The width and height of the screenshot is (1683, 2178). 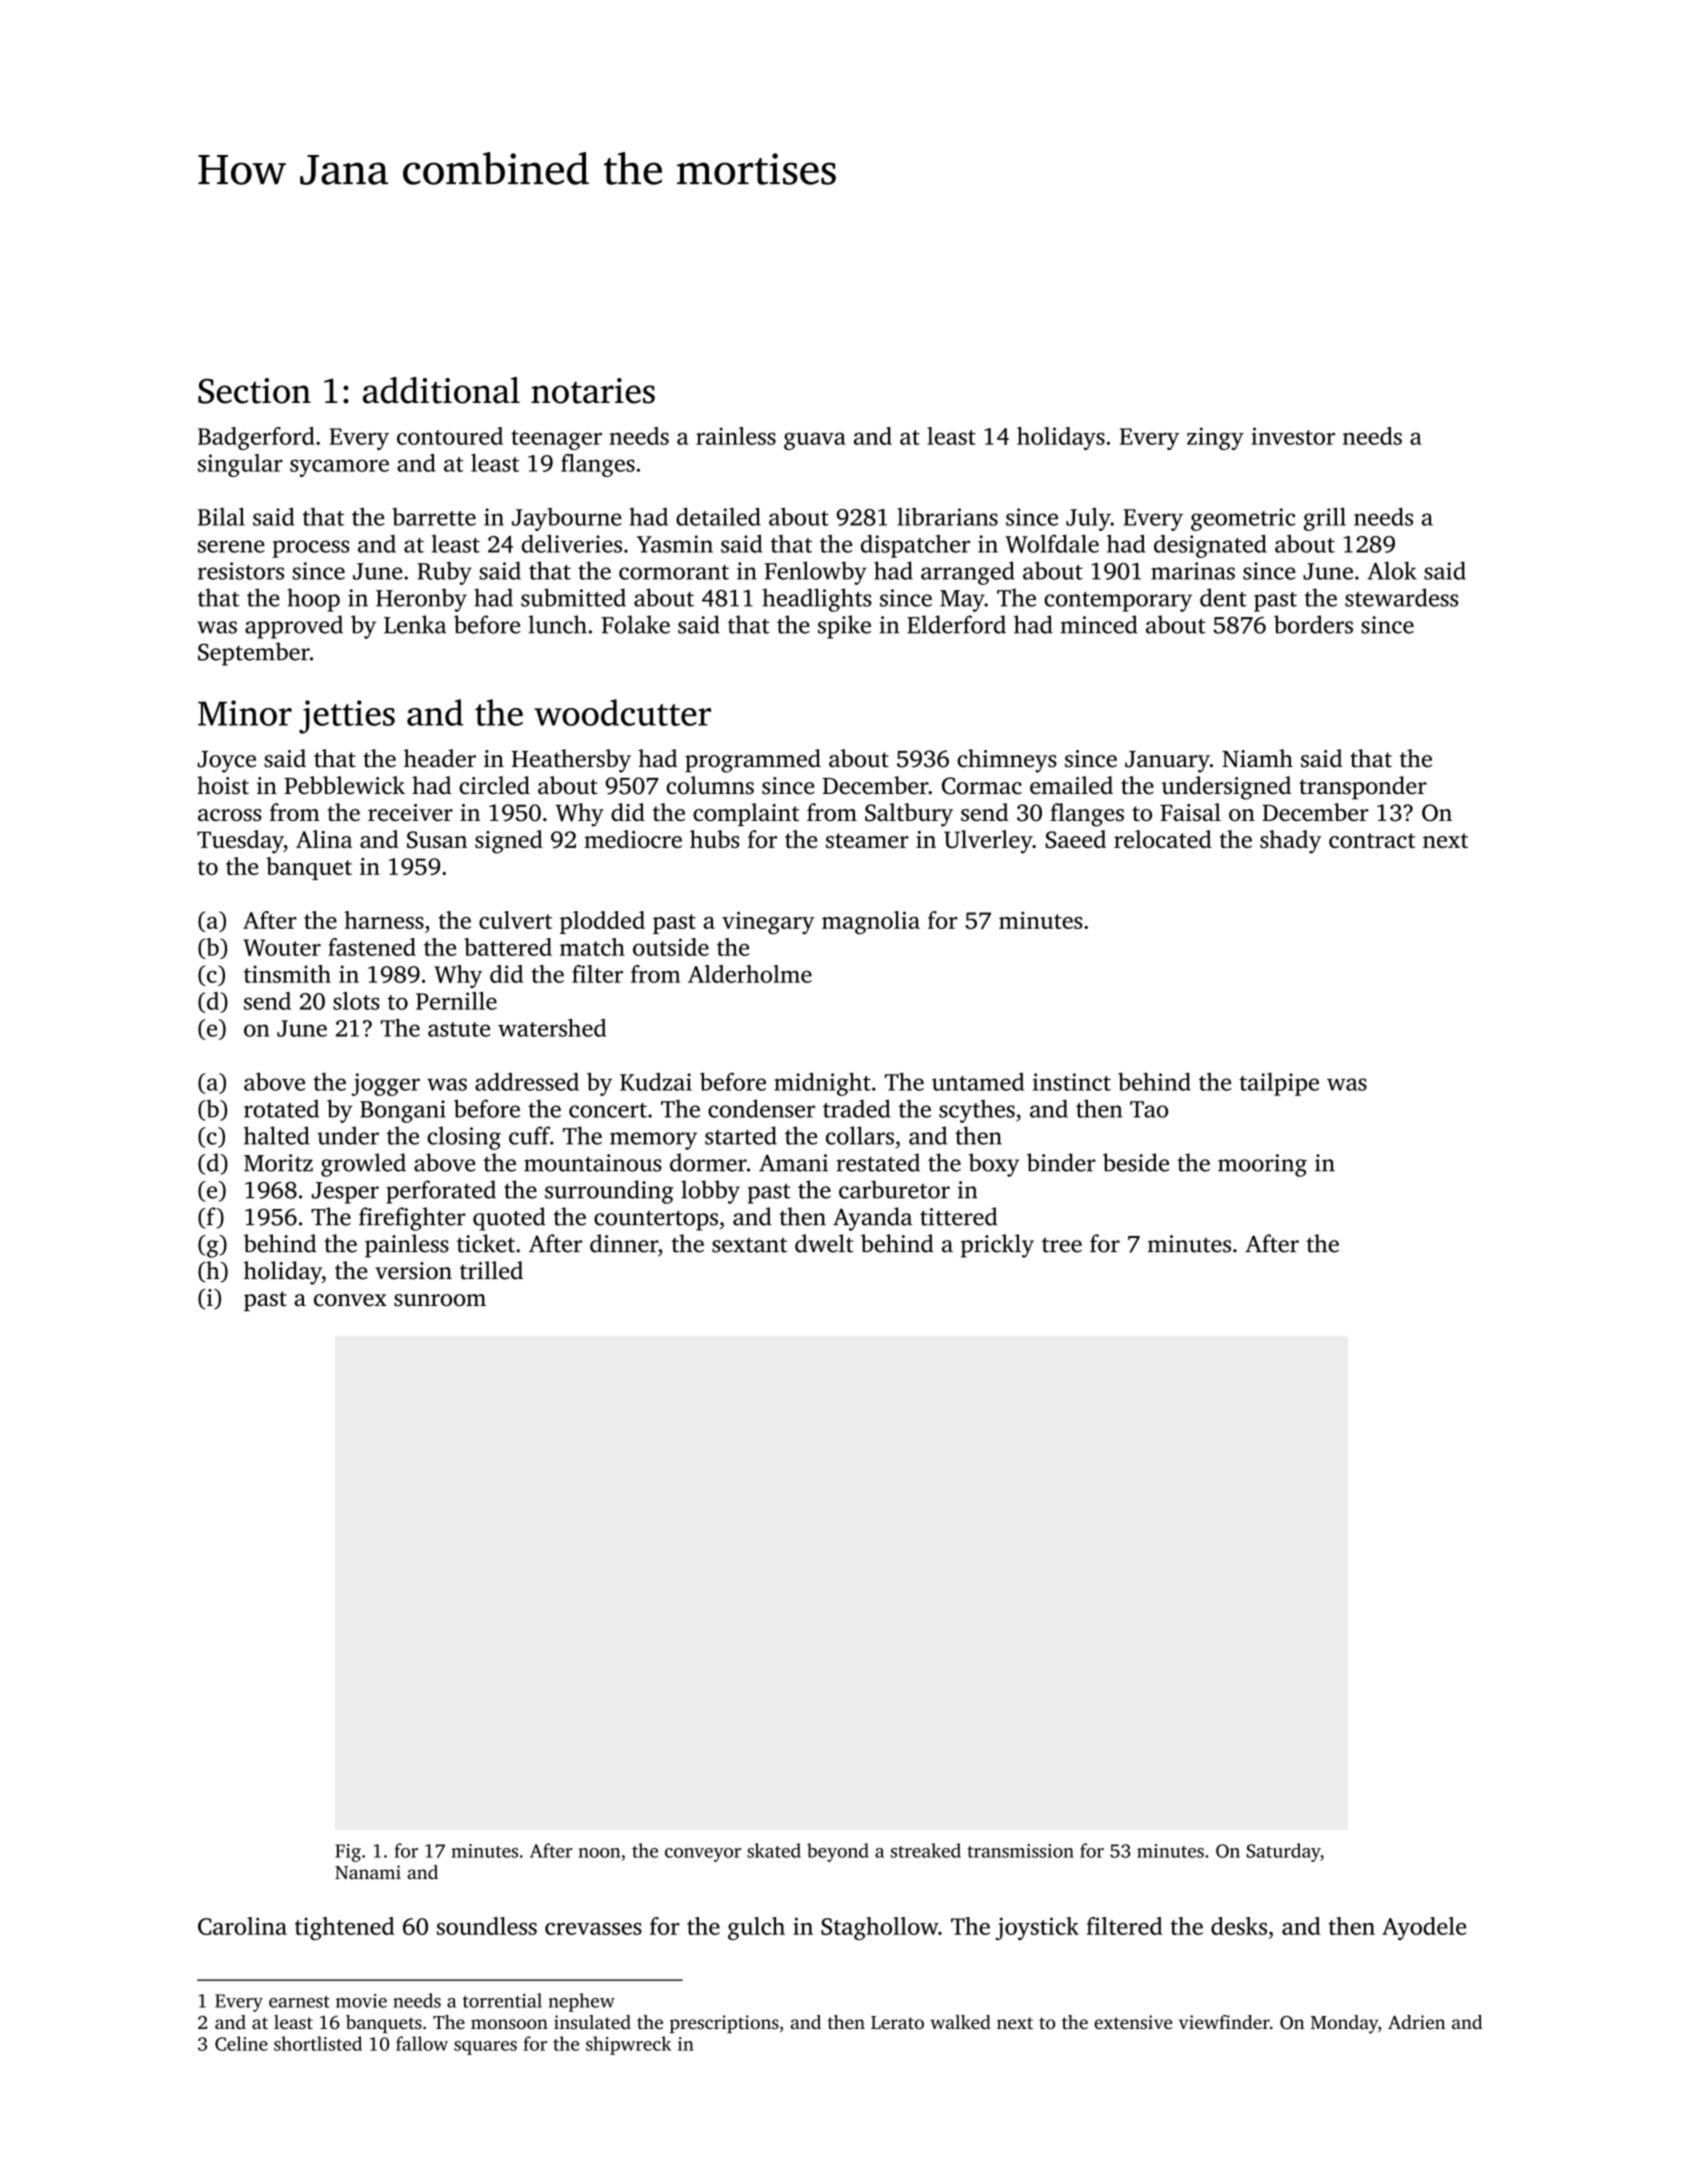 I want to click on squares, so click(x=485, y=2048).
